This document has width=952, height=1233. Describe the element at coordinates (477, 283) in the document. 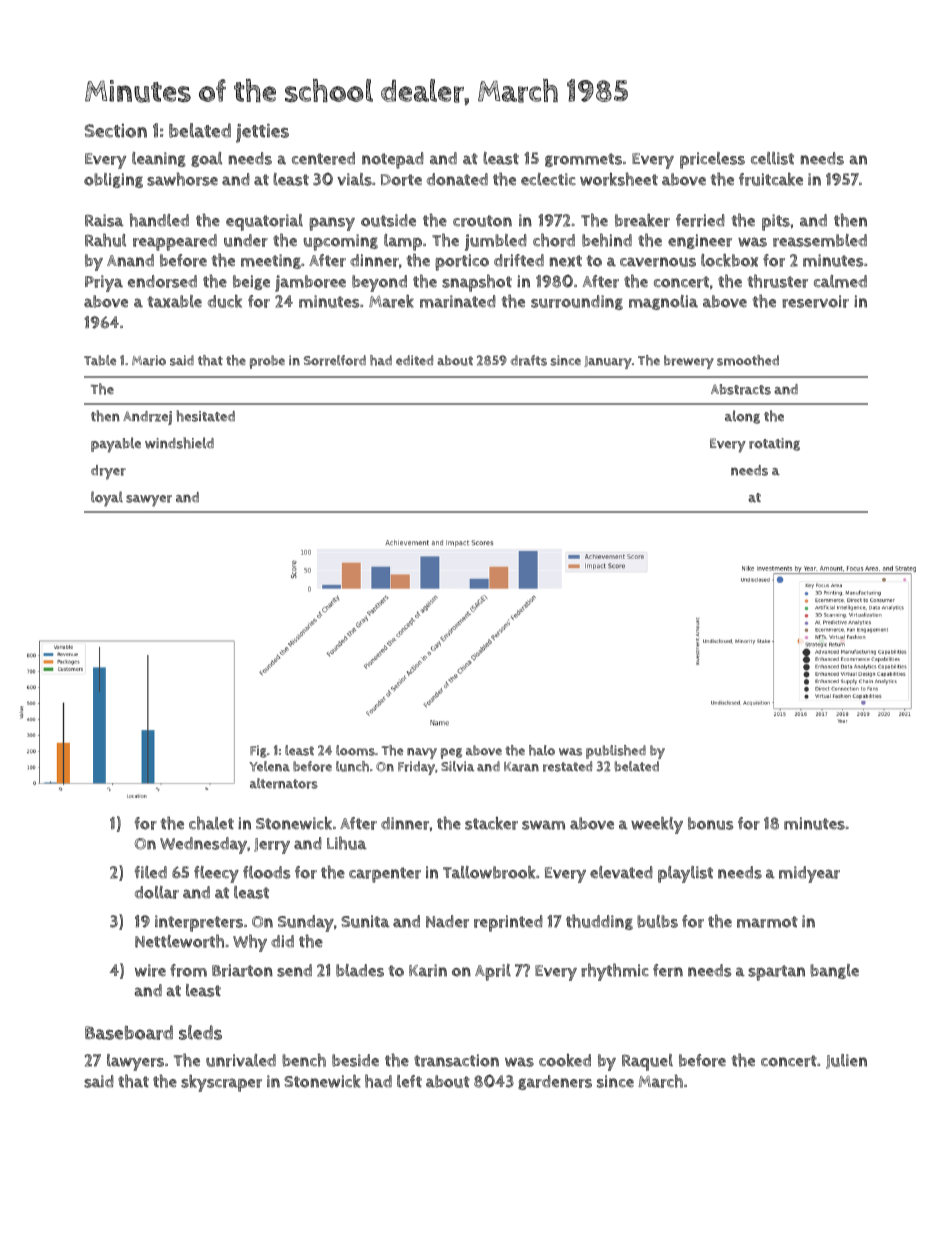

I see `snapshot` at that location.
